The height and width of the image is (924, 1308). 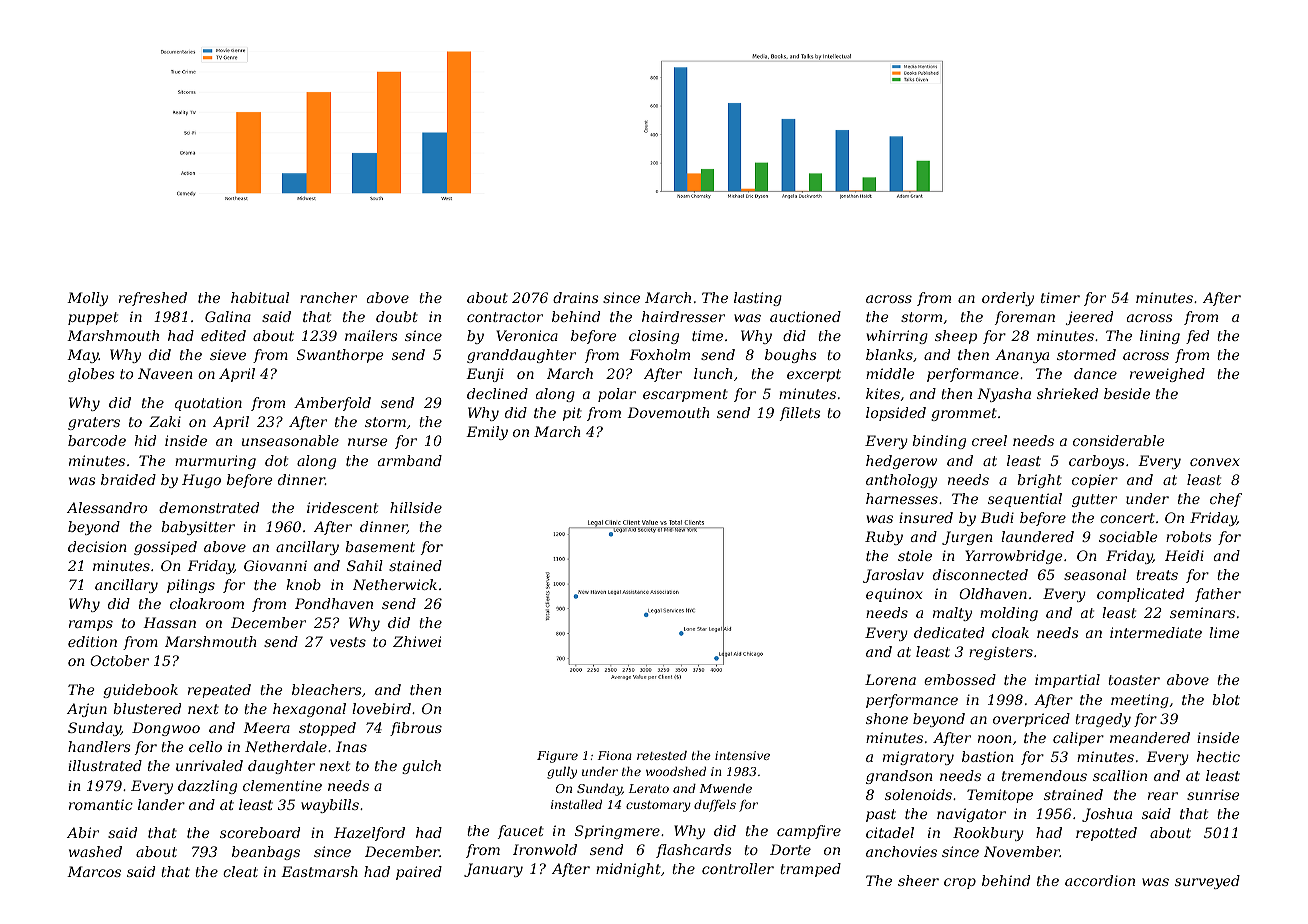 I want to click on puppet, so click(x=93, y=318).
